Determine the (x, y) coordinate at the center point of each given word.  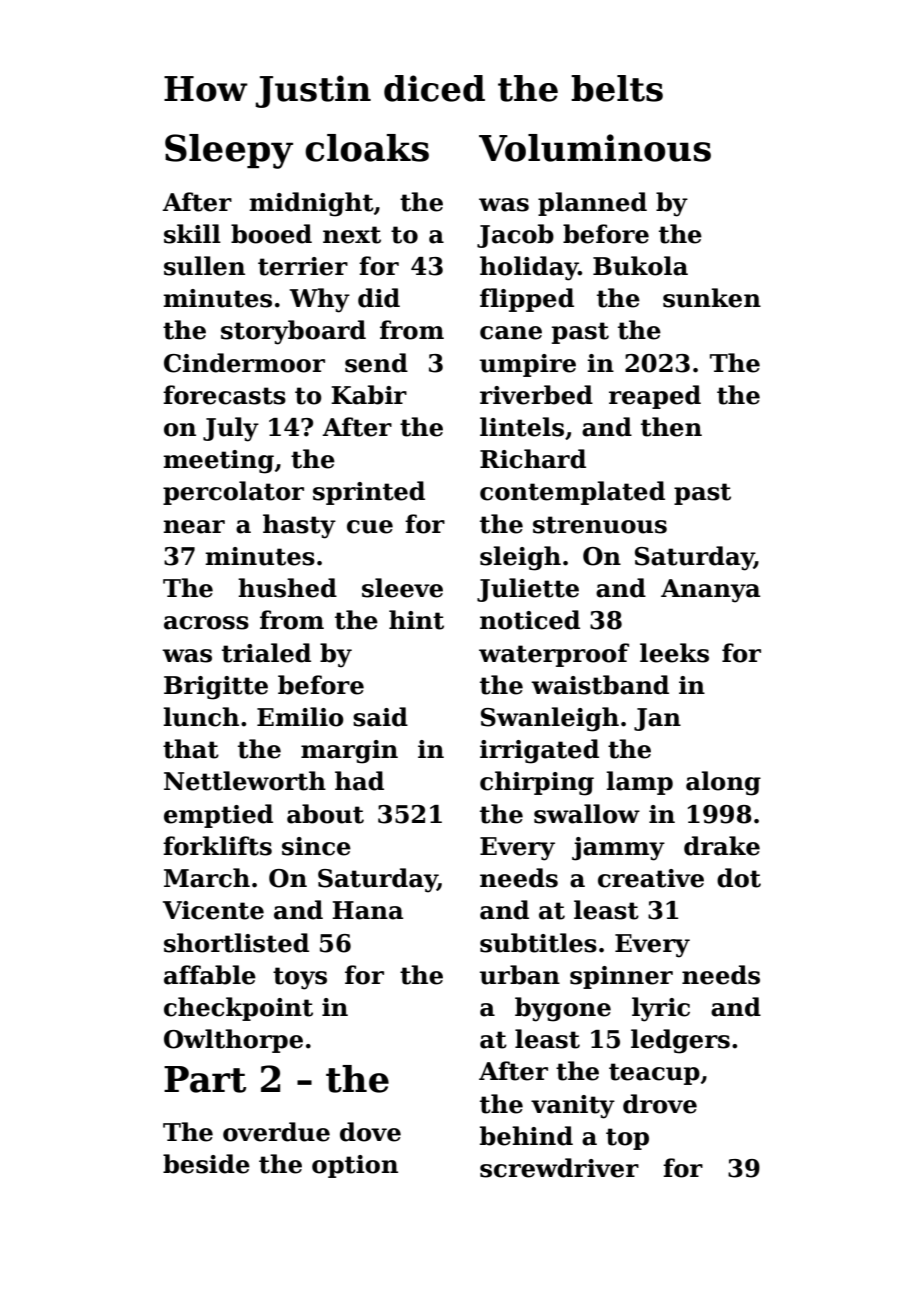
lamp (639, 783)
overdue (276, 1132)
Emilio (300, 717)
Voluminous (595, 148)
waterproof (554, 655)
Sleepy (229, 151)
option (355, 1166)
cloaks (367, 148)
